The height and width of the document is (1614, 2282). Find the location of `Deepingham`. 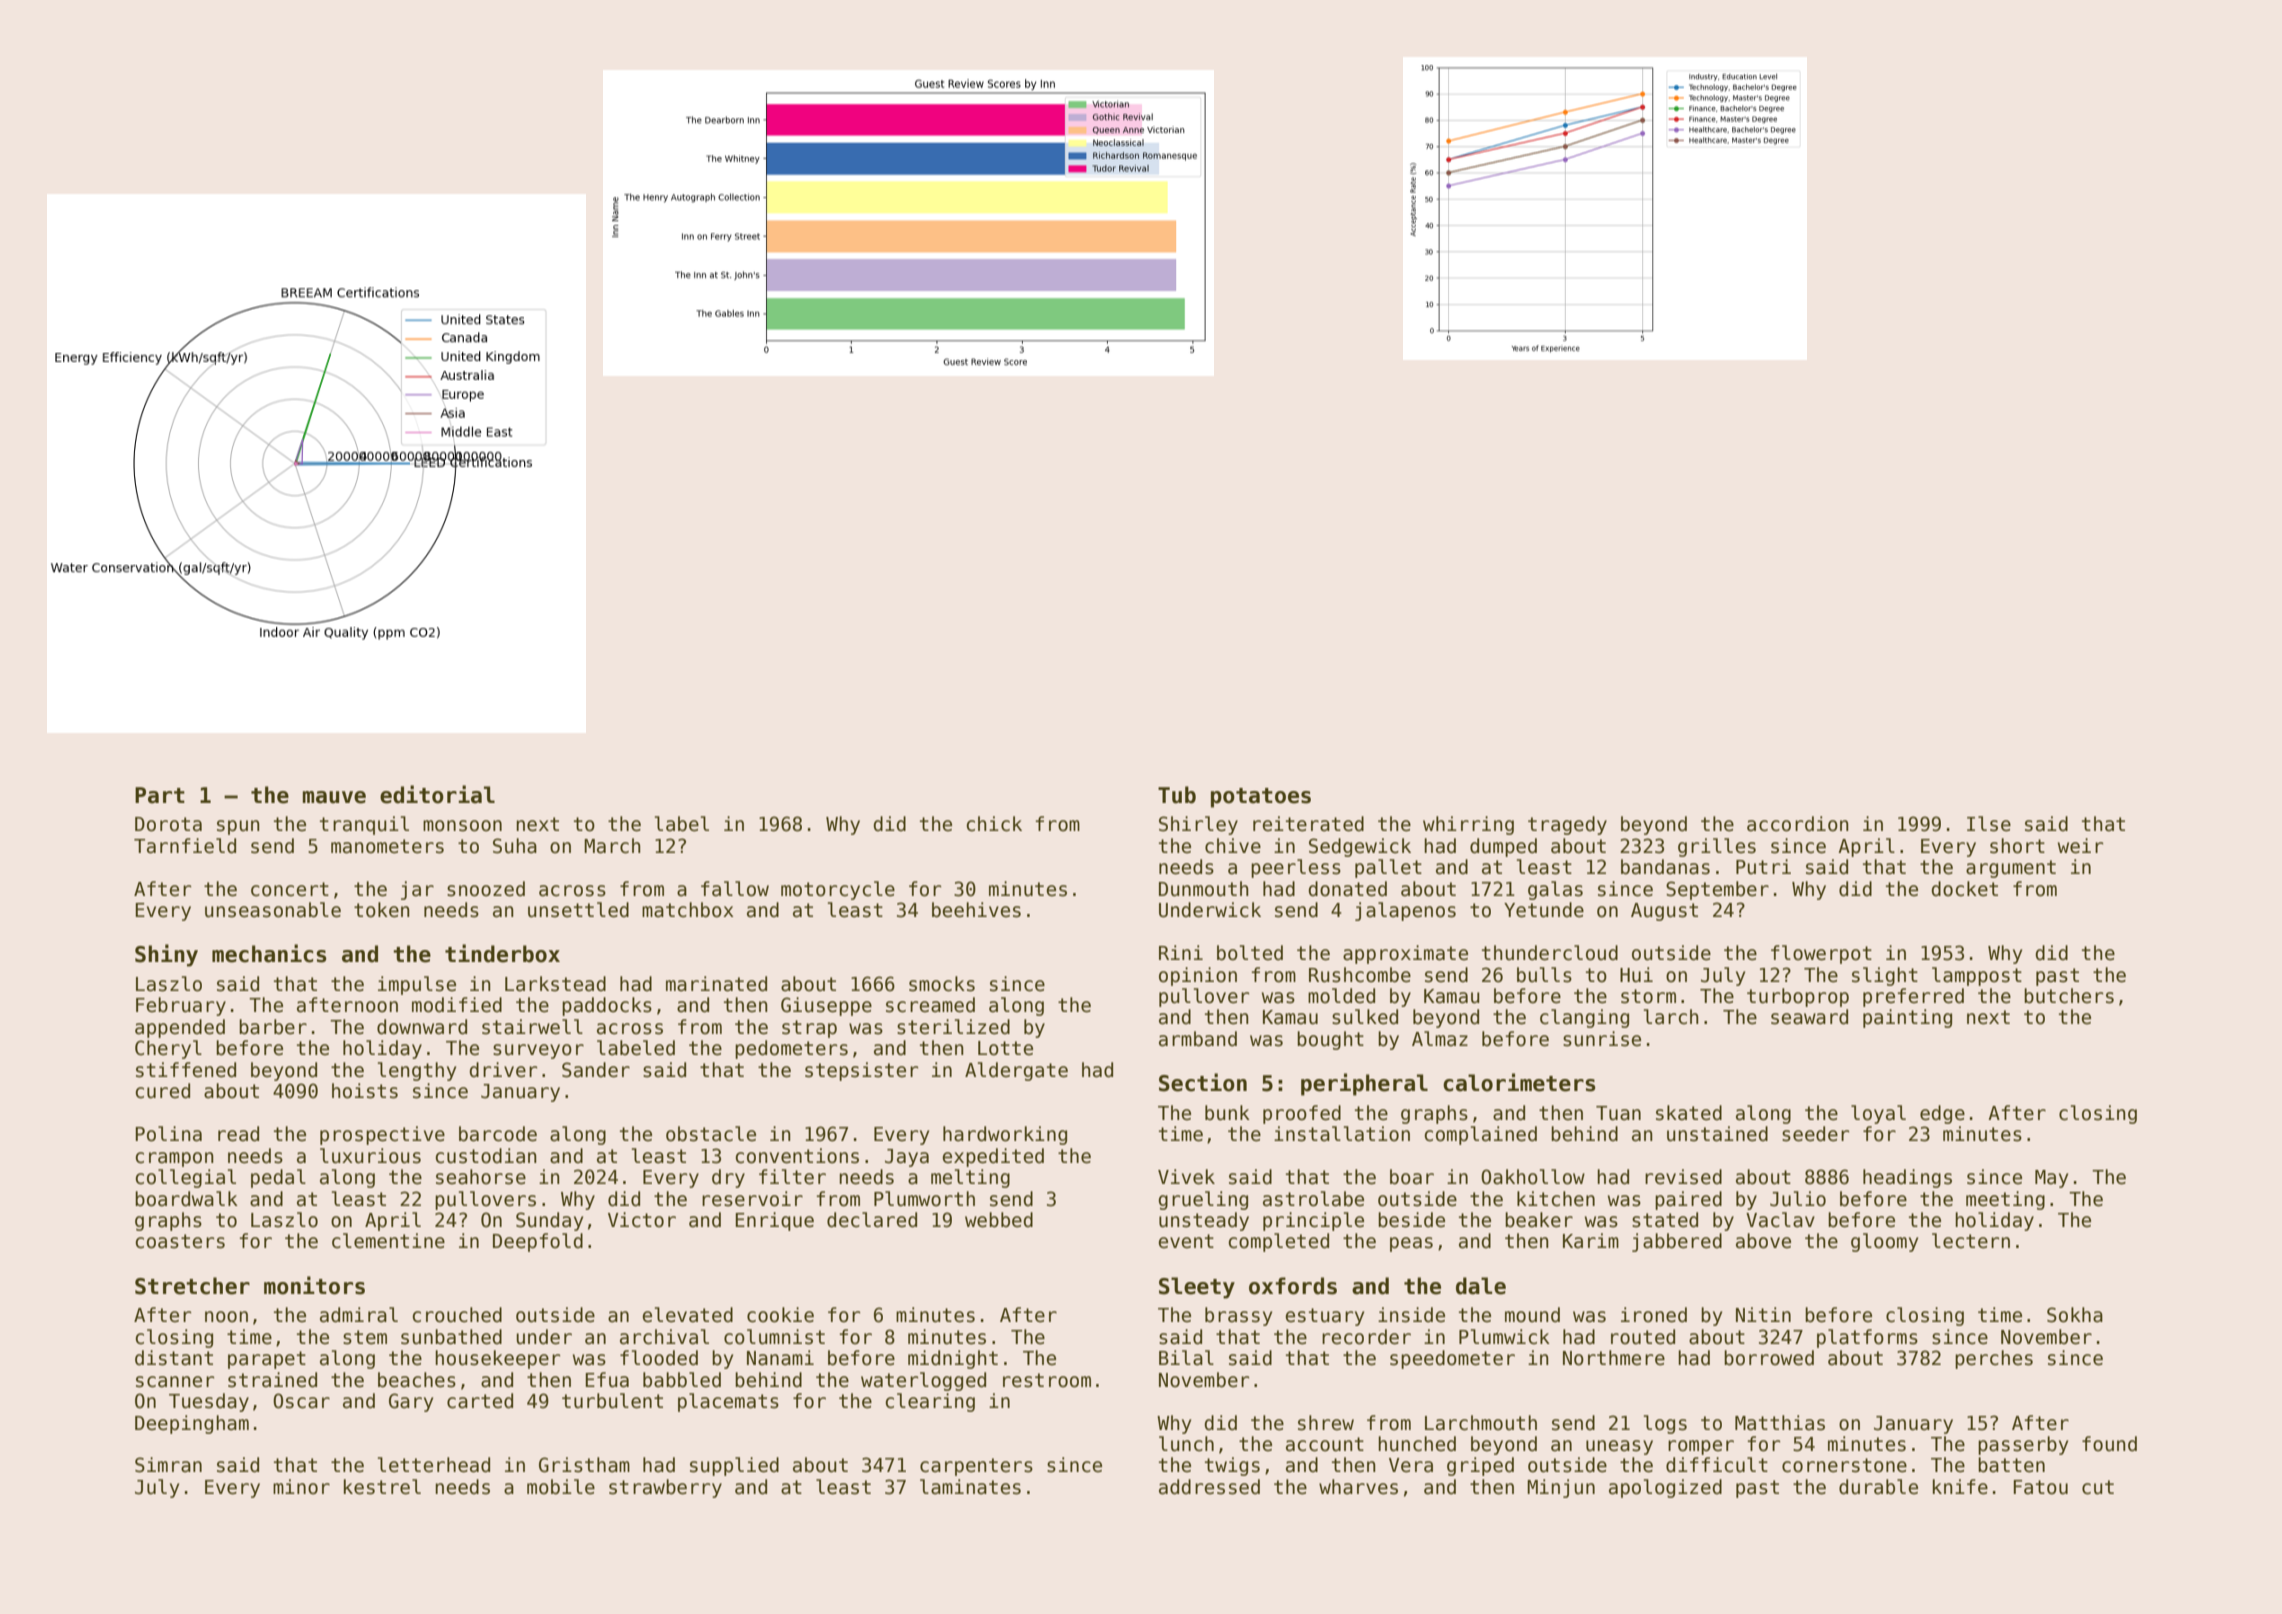

Deepingham is located at coordinates (192, 1424).
